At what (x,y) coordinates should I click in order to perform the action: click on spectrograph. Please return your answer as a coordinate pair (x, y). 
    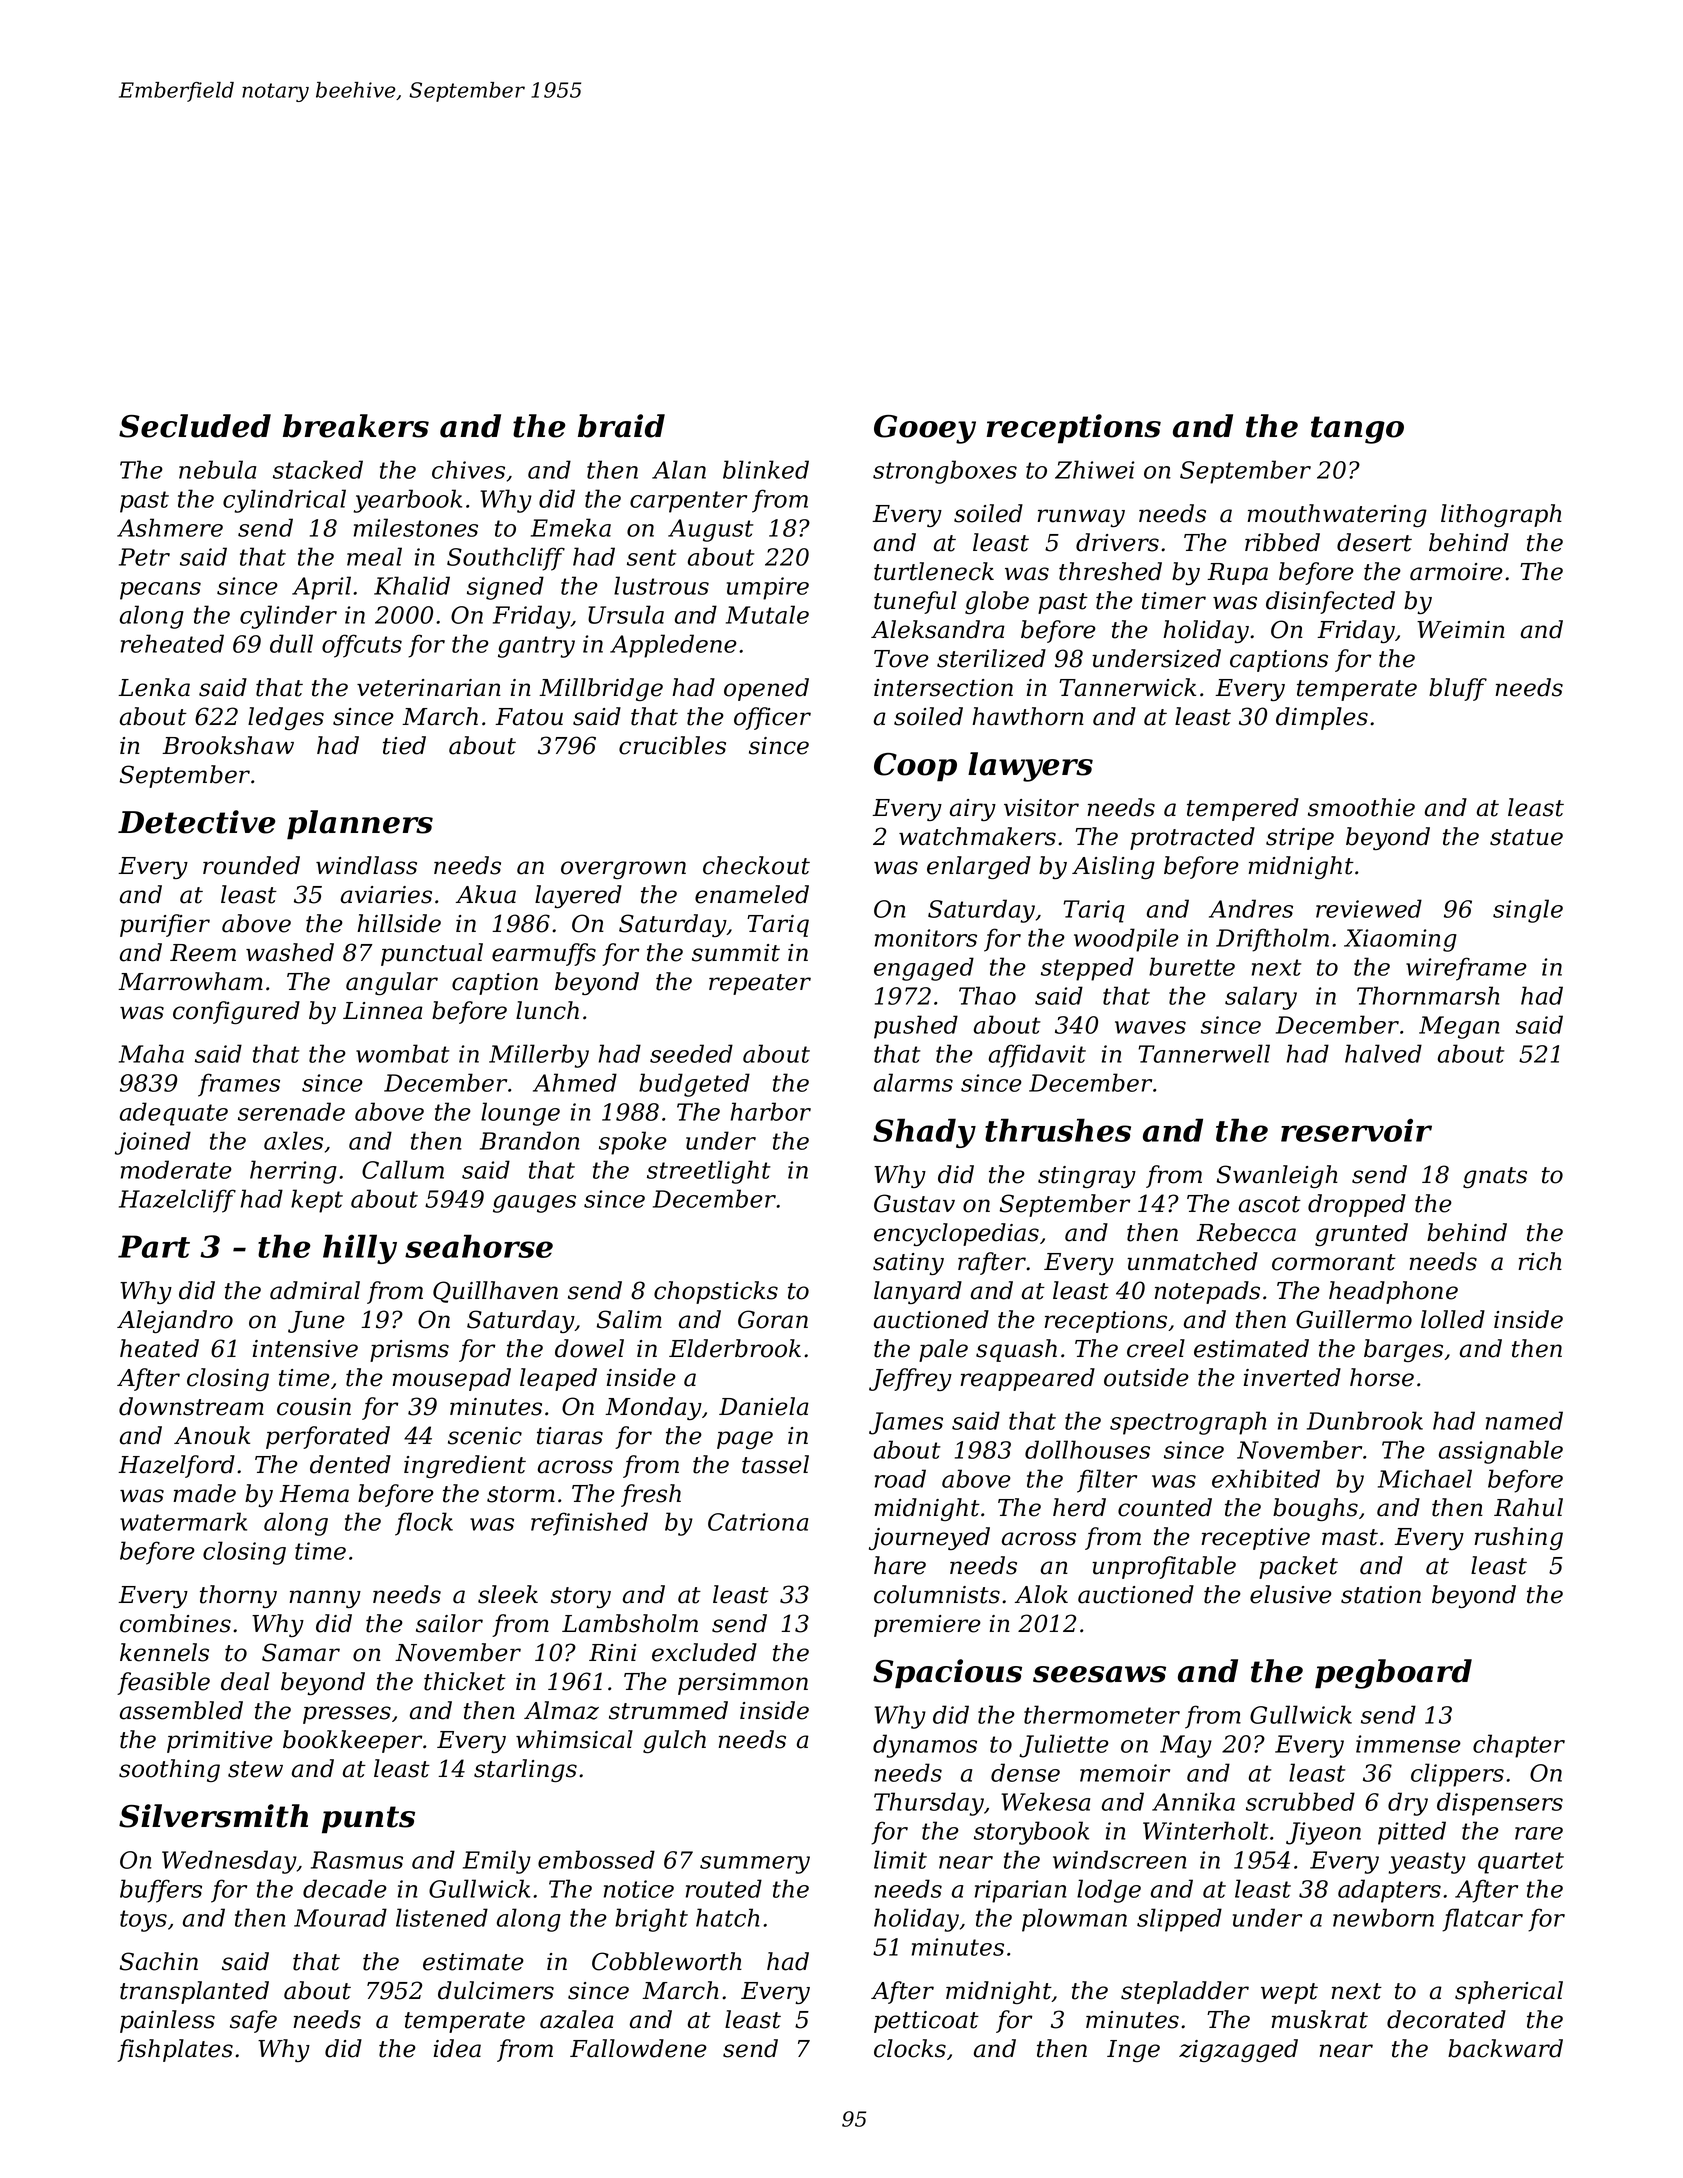
    Looking at the image, I should click on (1188, 1423).
